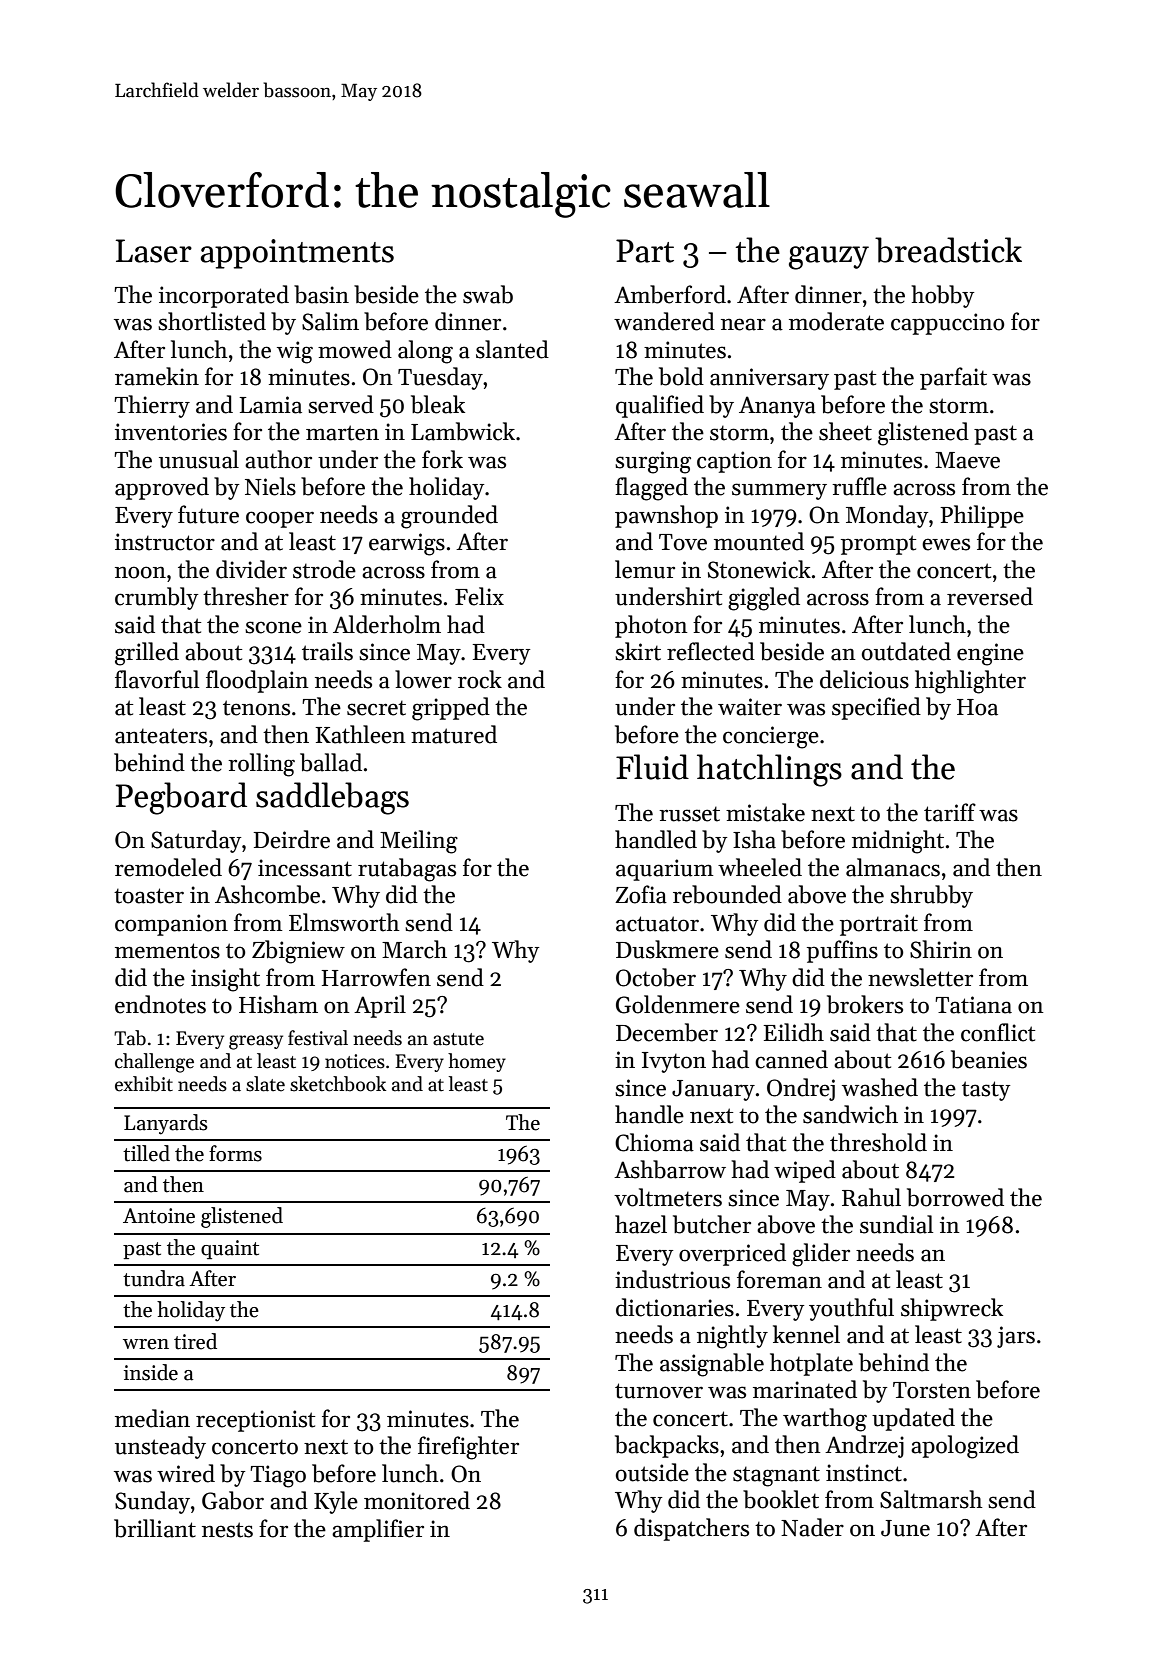 The image size is (1165, 1654). Describe the element at coordinates (645, 251) in the screenshot. I see `Part` at that location.
